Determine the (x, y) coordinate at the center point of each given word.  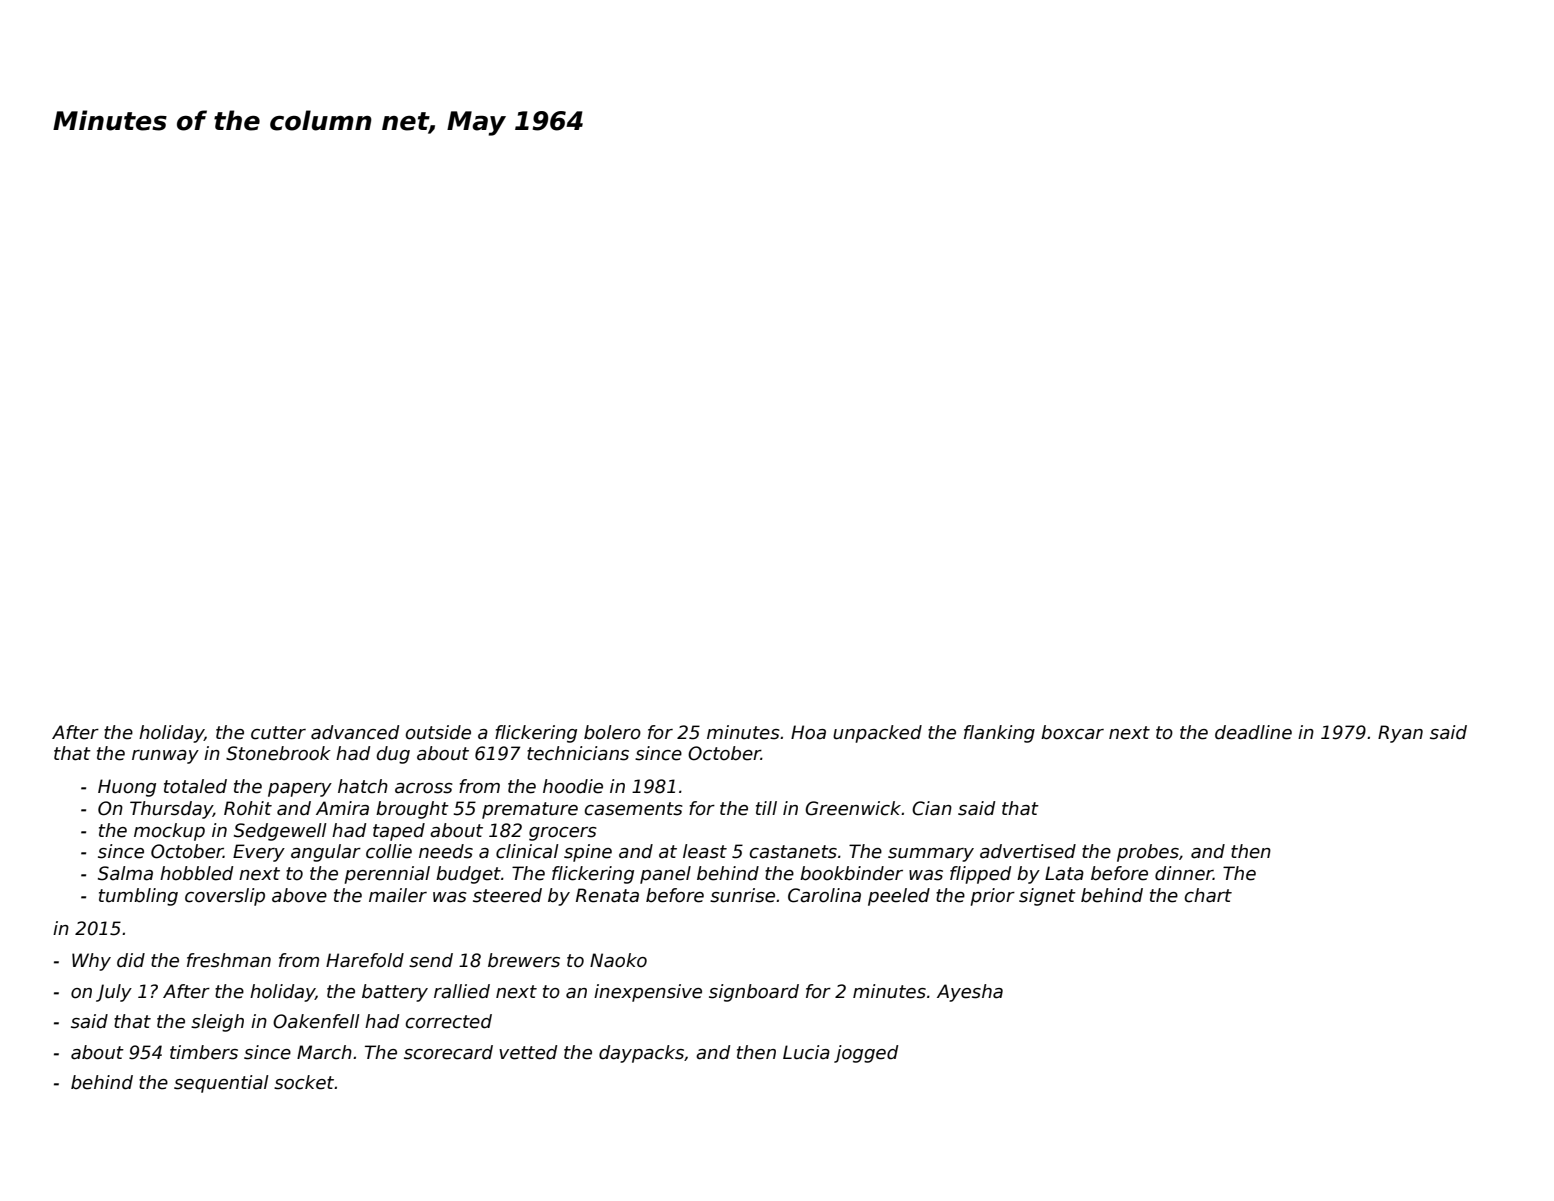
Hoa (808, 732)
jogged (866, 1054)
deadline (1253, 732)
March (324, 1052)
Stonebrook (278, 753)
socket (304, 1082)
